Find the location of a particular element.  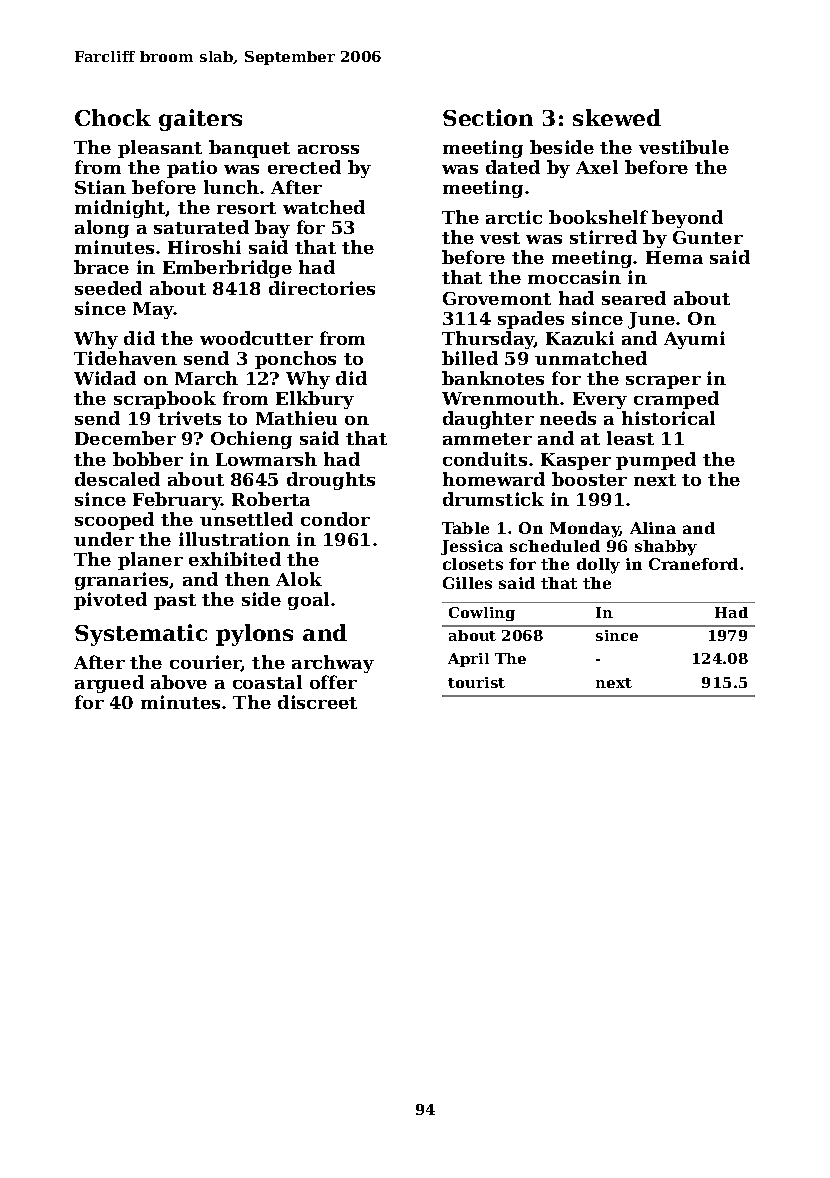

above is located at coordinates (179, 682).
